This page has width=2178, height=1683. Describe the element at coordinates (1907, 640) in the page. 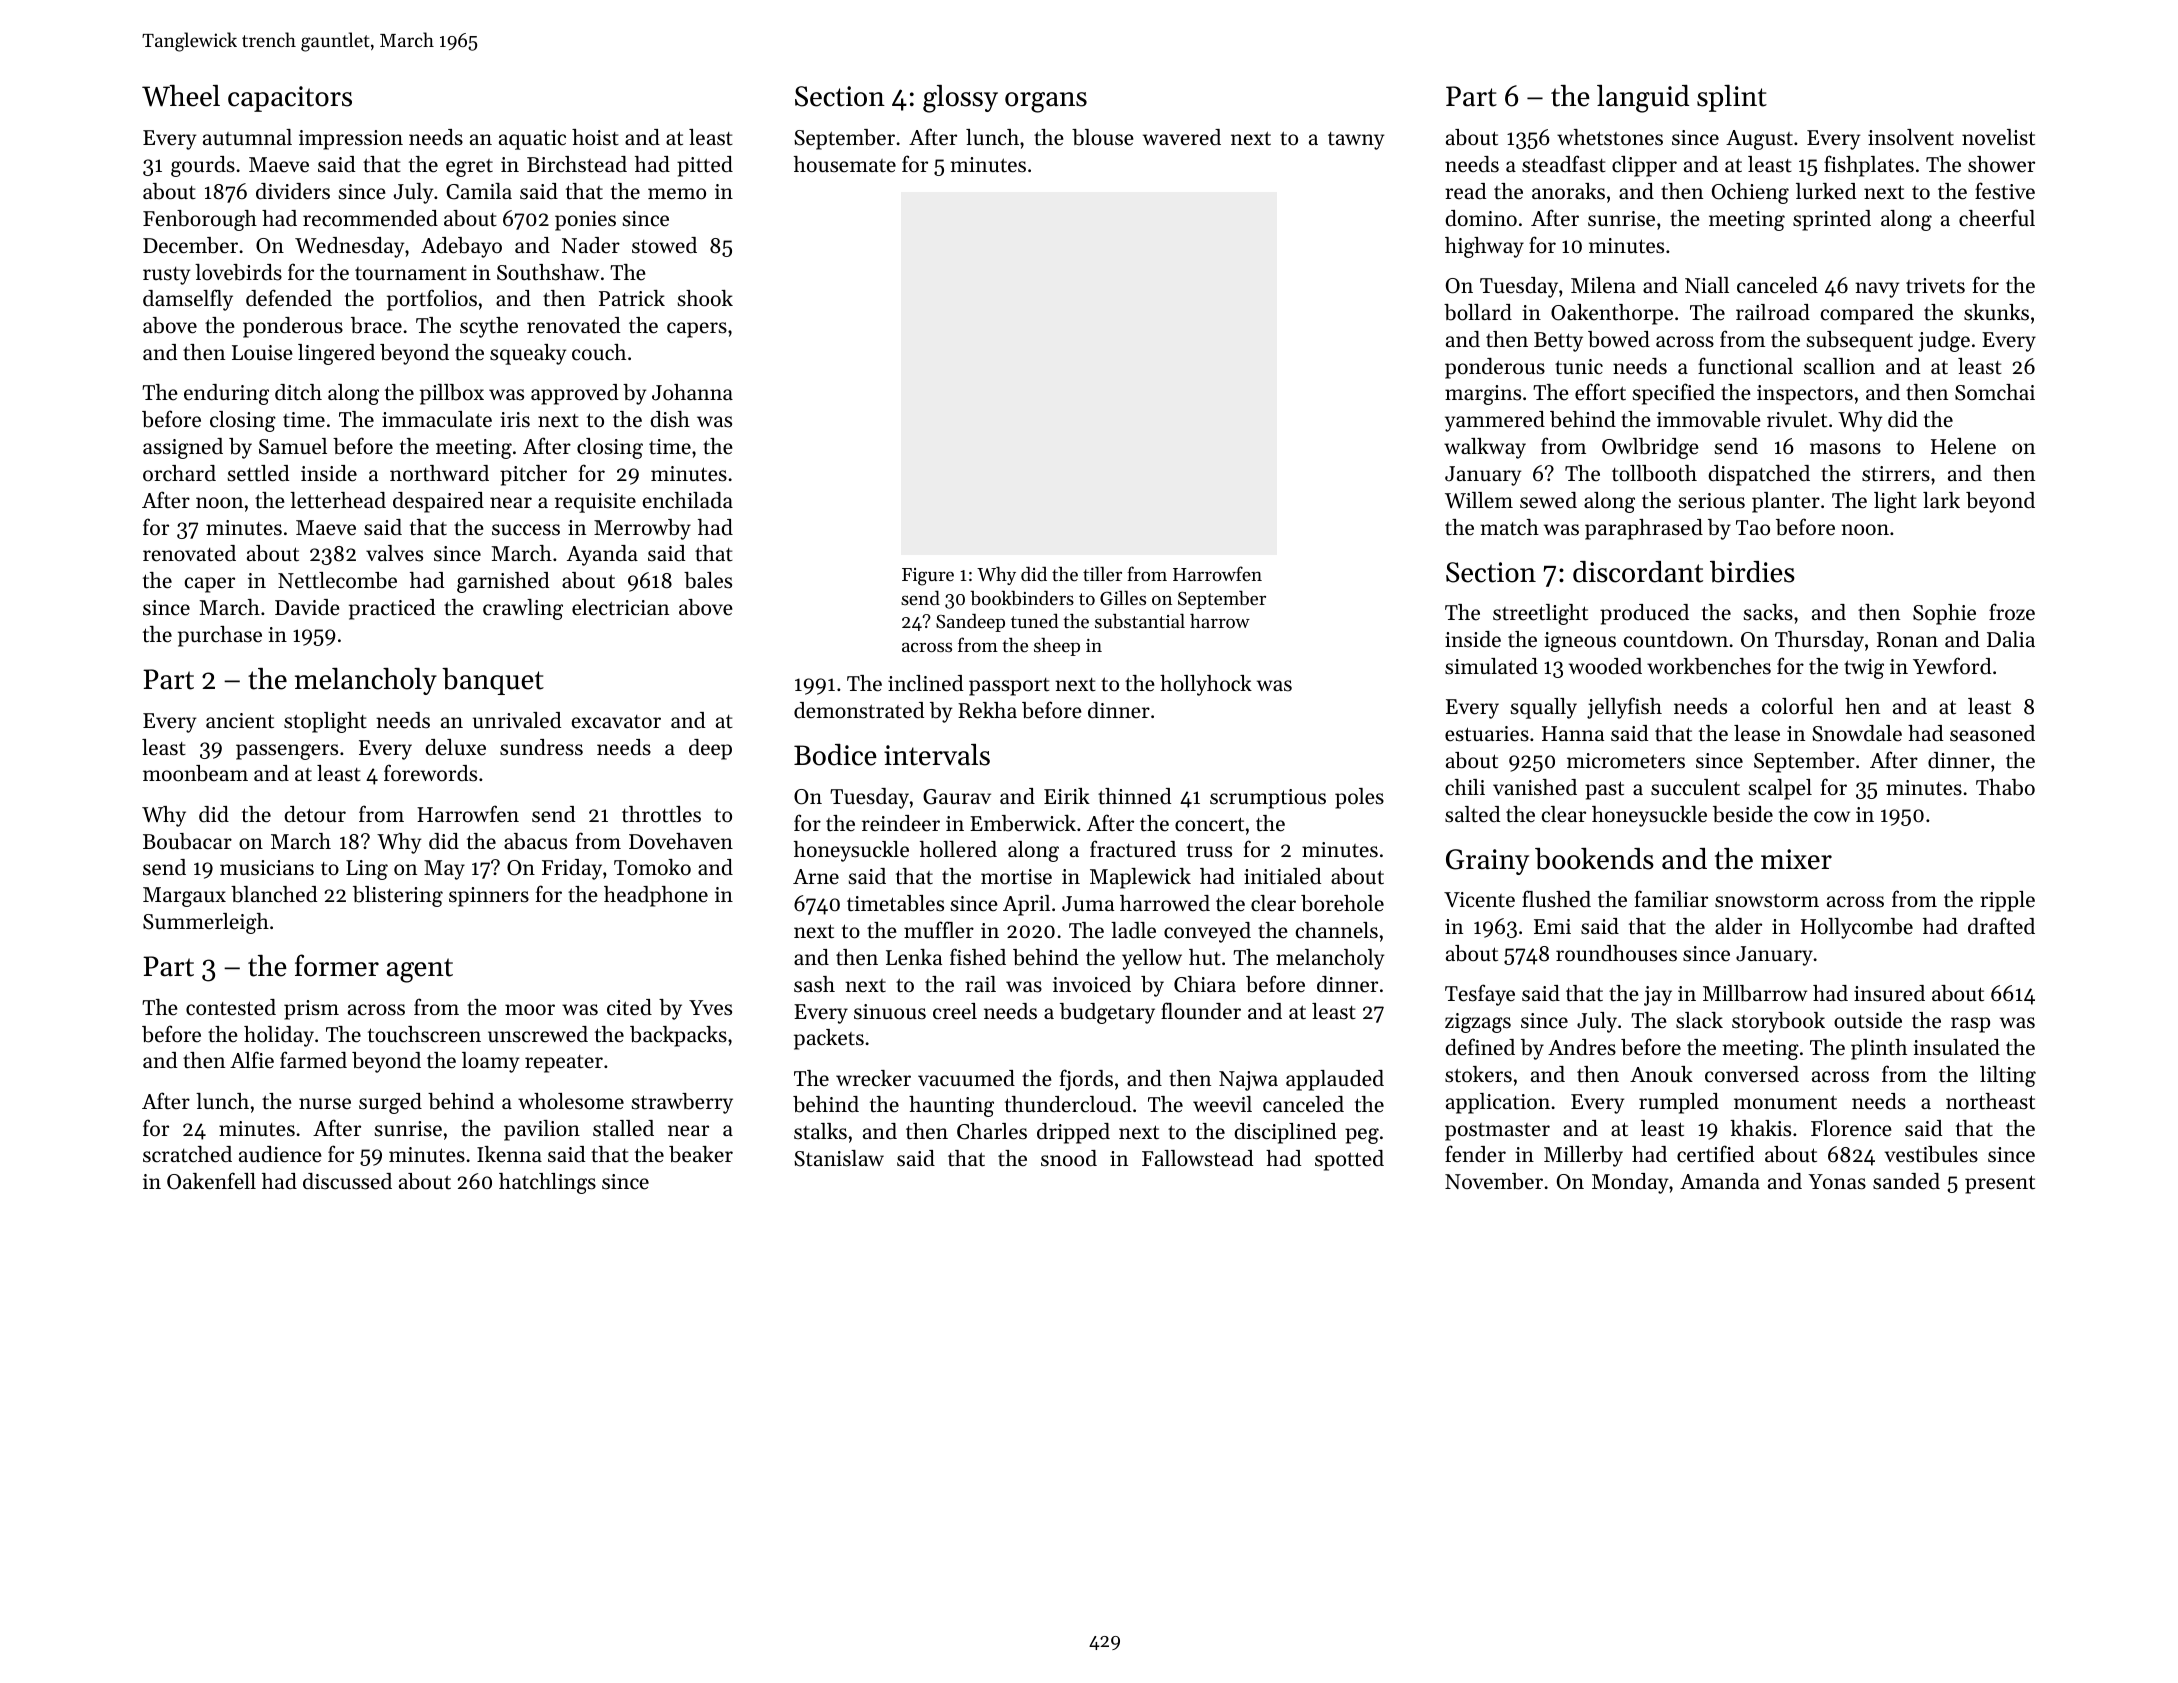

I see `Ronan` at that location.
